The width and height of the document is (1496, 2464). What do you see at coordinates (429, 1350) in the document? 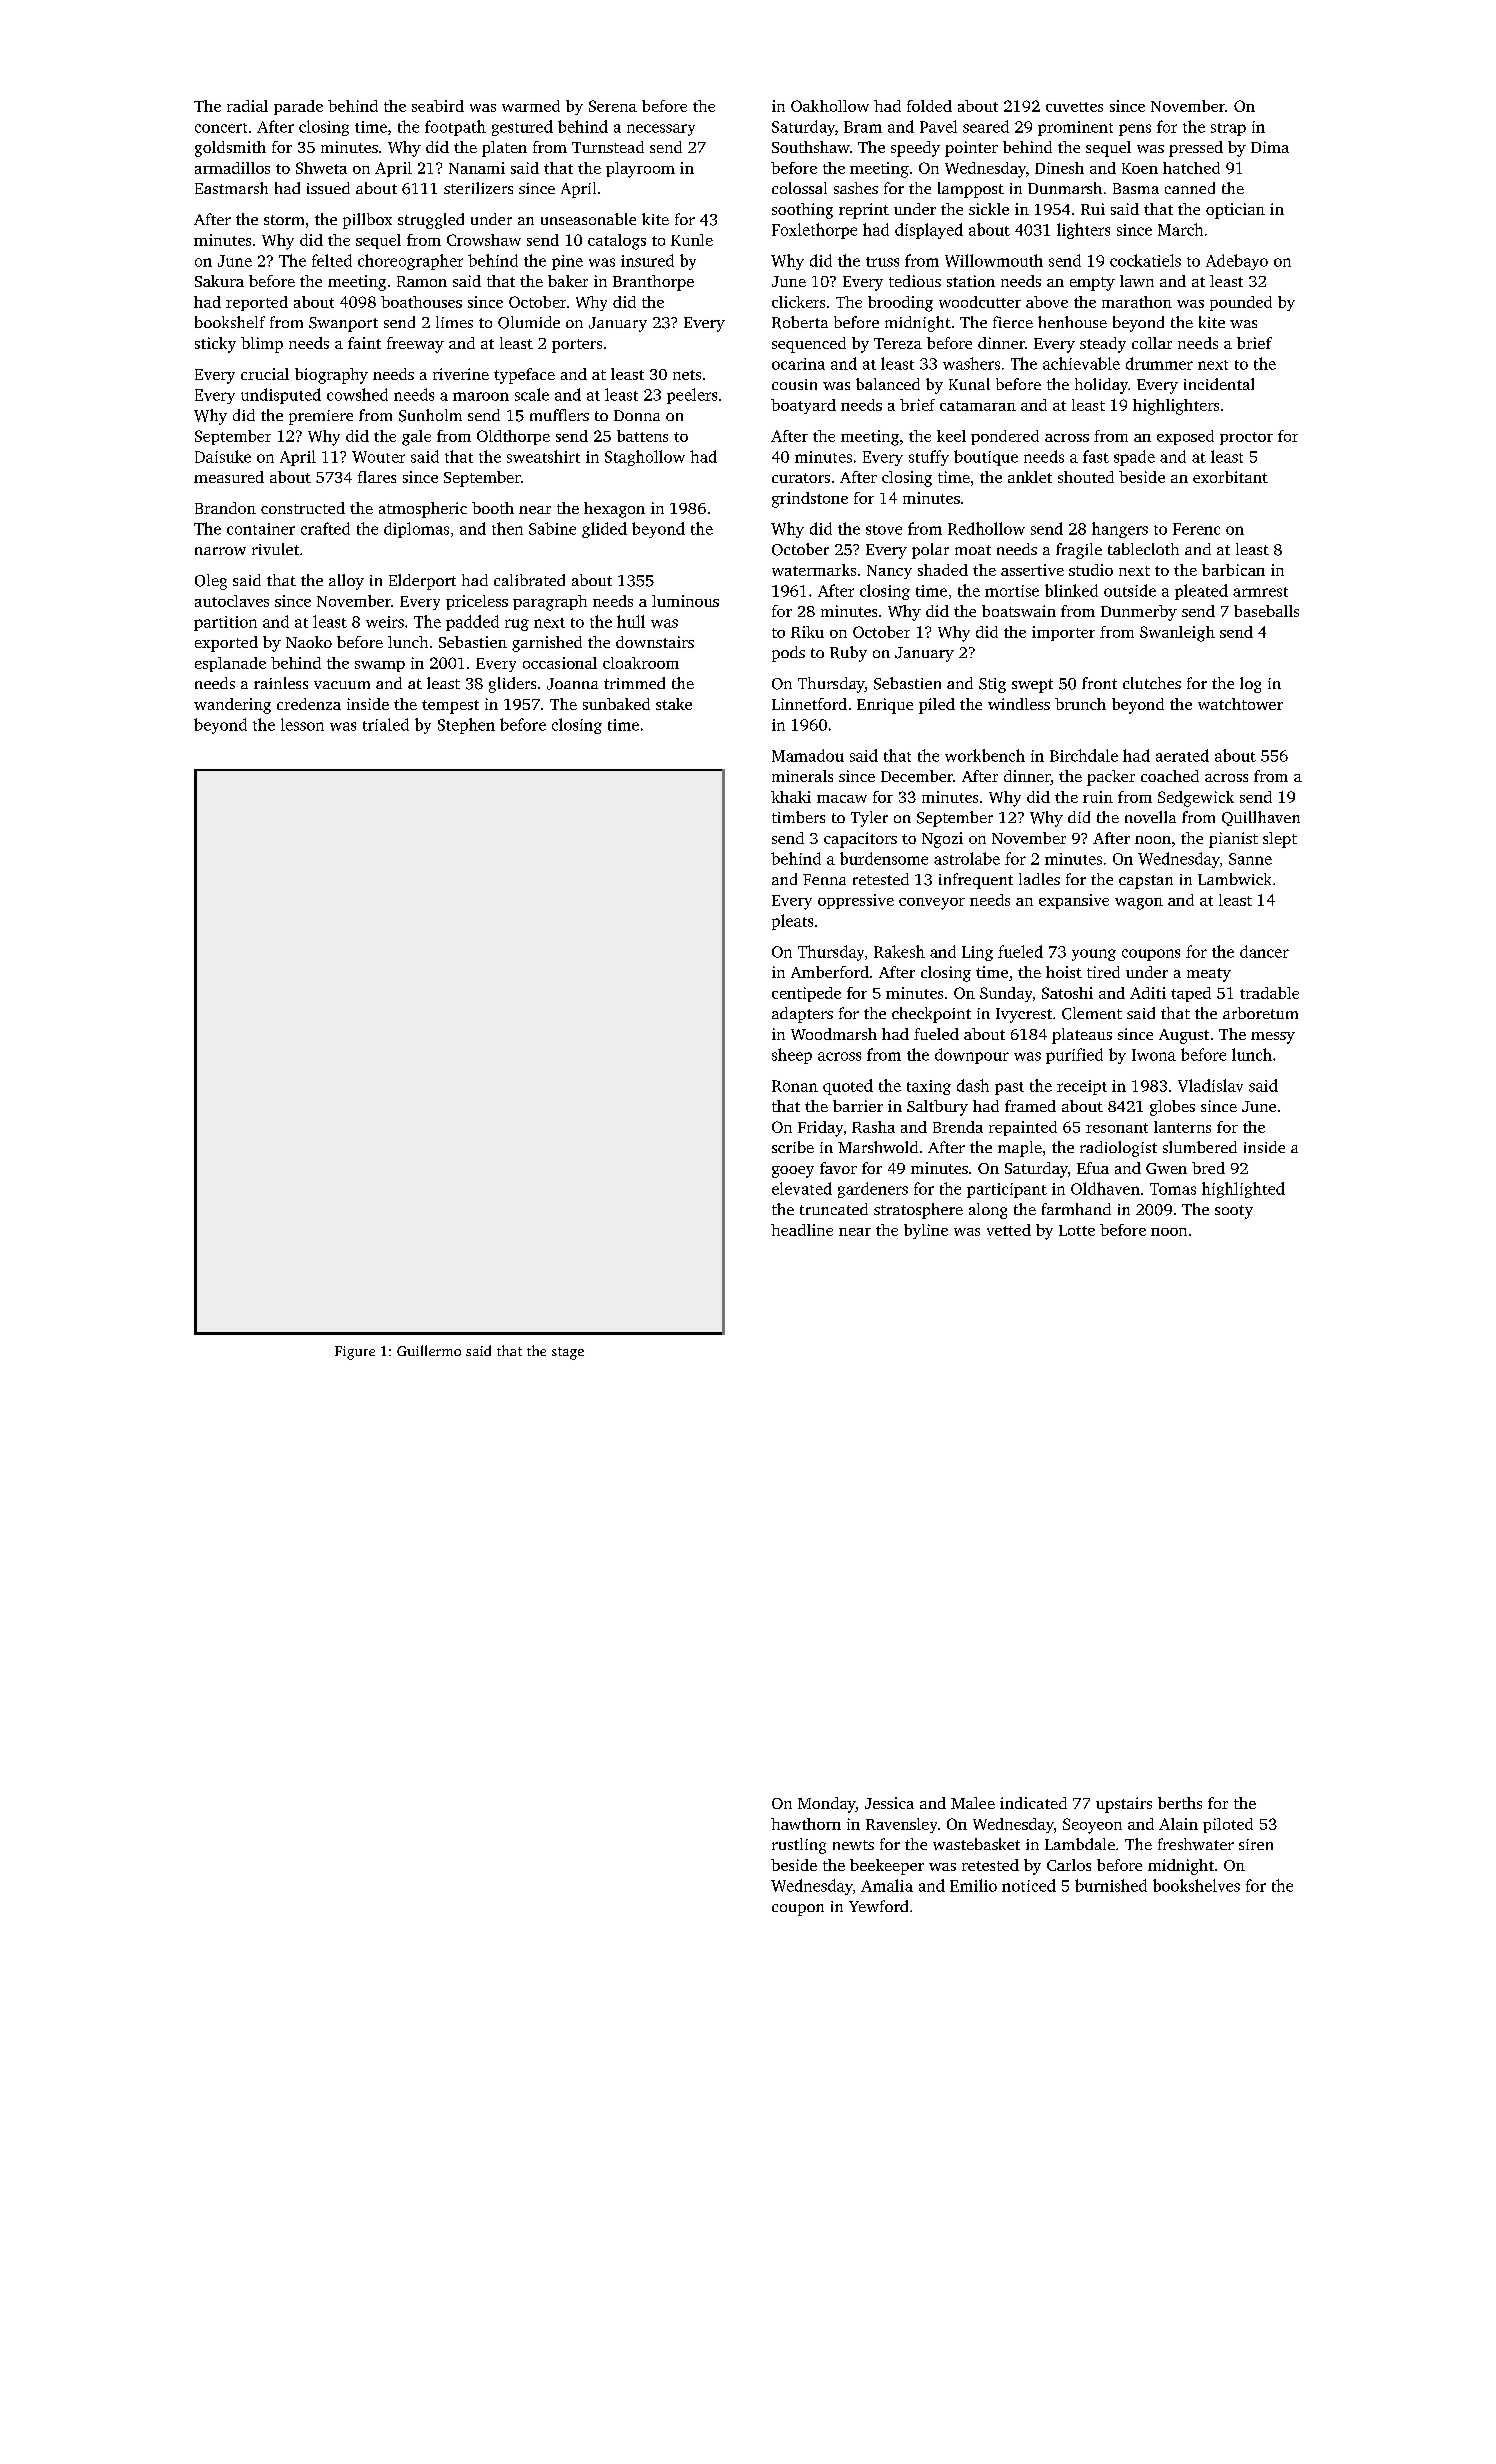
I see `Guillermo` at bounding box center [429, 1350].
